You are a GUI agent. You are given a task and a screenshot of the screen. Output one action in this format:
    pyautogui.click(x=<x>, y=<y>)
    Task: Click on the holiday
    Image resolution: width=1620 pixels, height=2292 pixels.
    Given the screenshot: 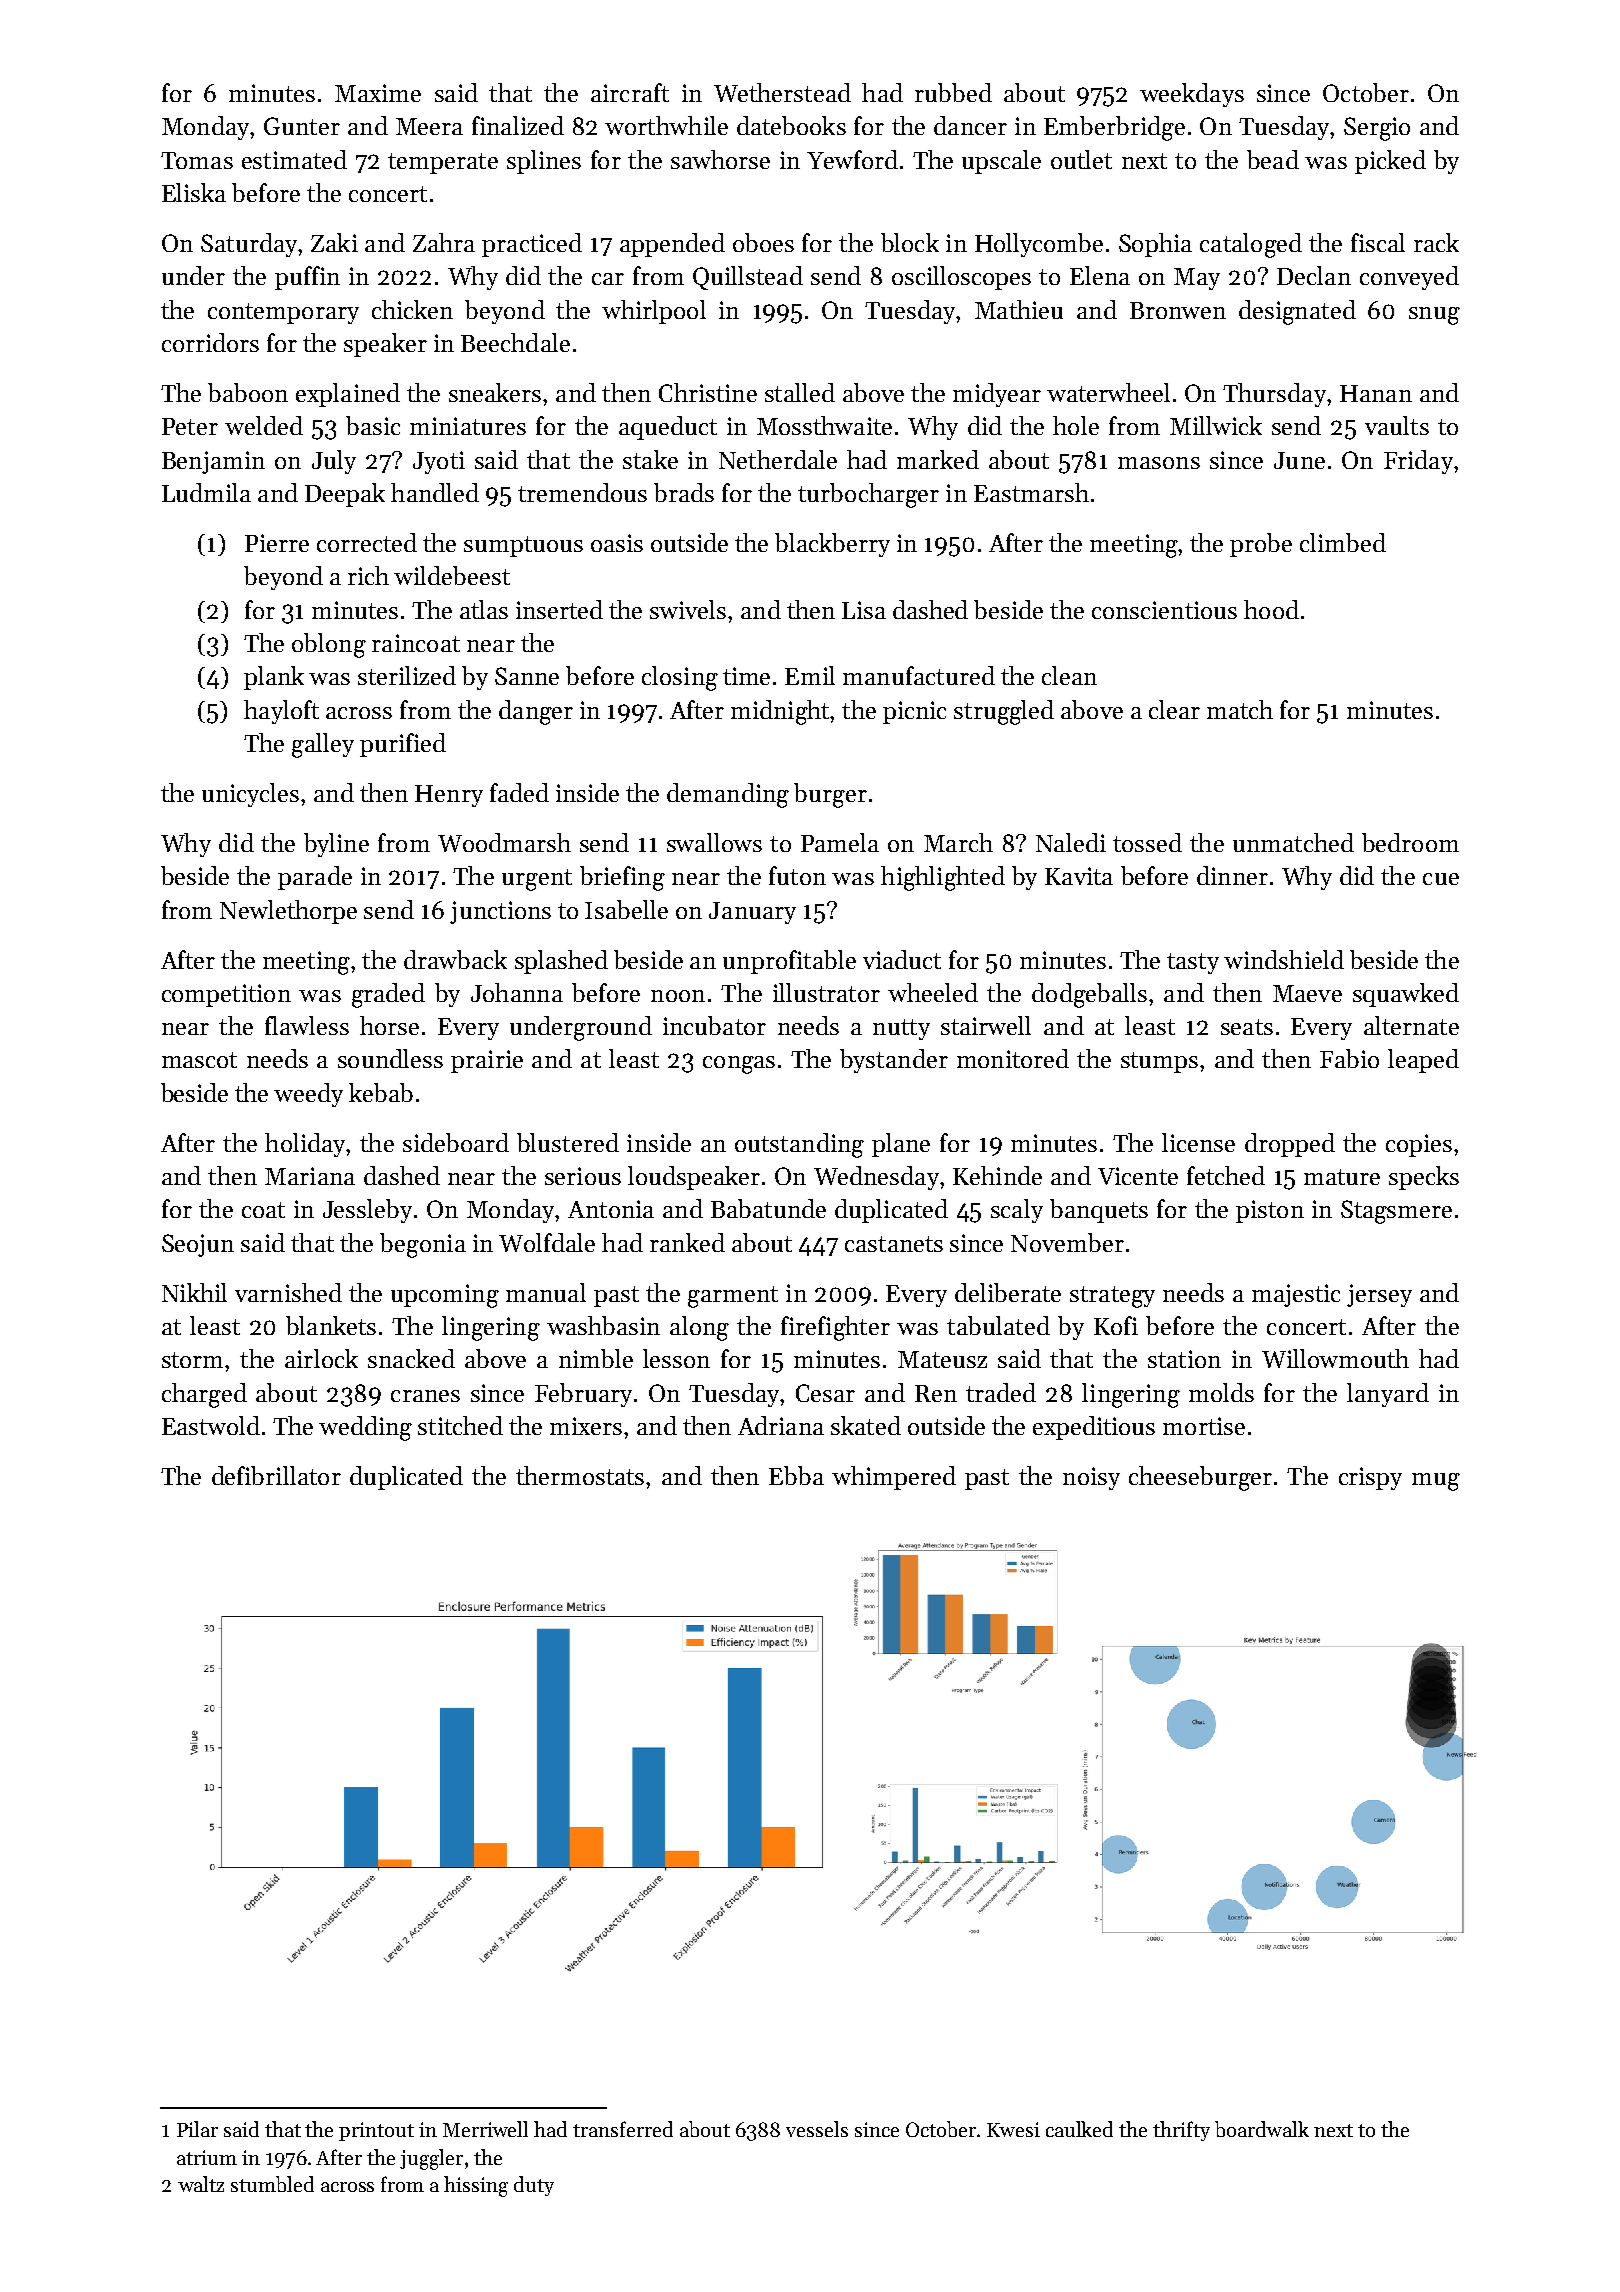 What is the action you would take?
    pyautogui.click(x=305, y=1145)
